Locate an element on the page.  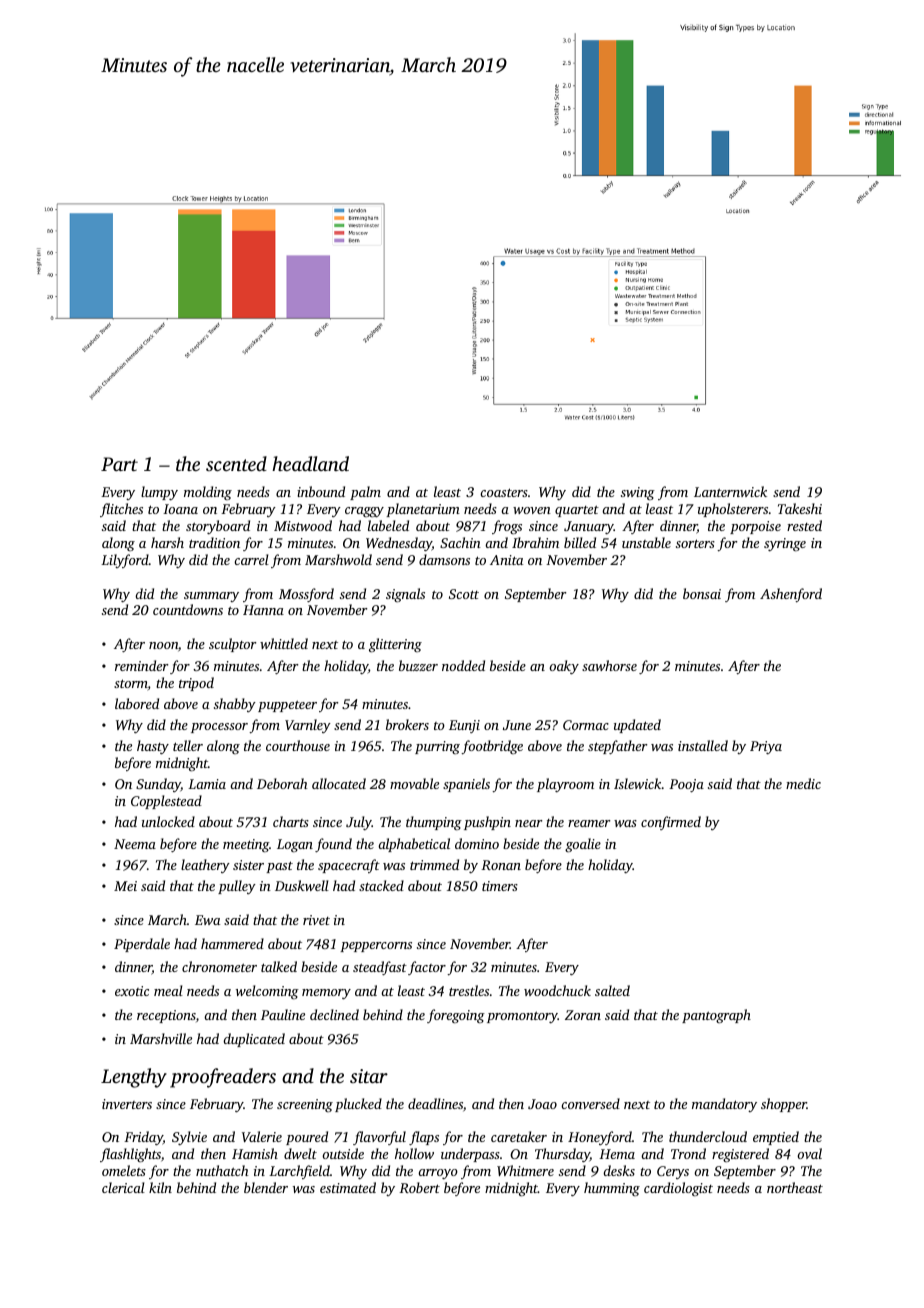
timers is located at coordinates (500, 886).
